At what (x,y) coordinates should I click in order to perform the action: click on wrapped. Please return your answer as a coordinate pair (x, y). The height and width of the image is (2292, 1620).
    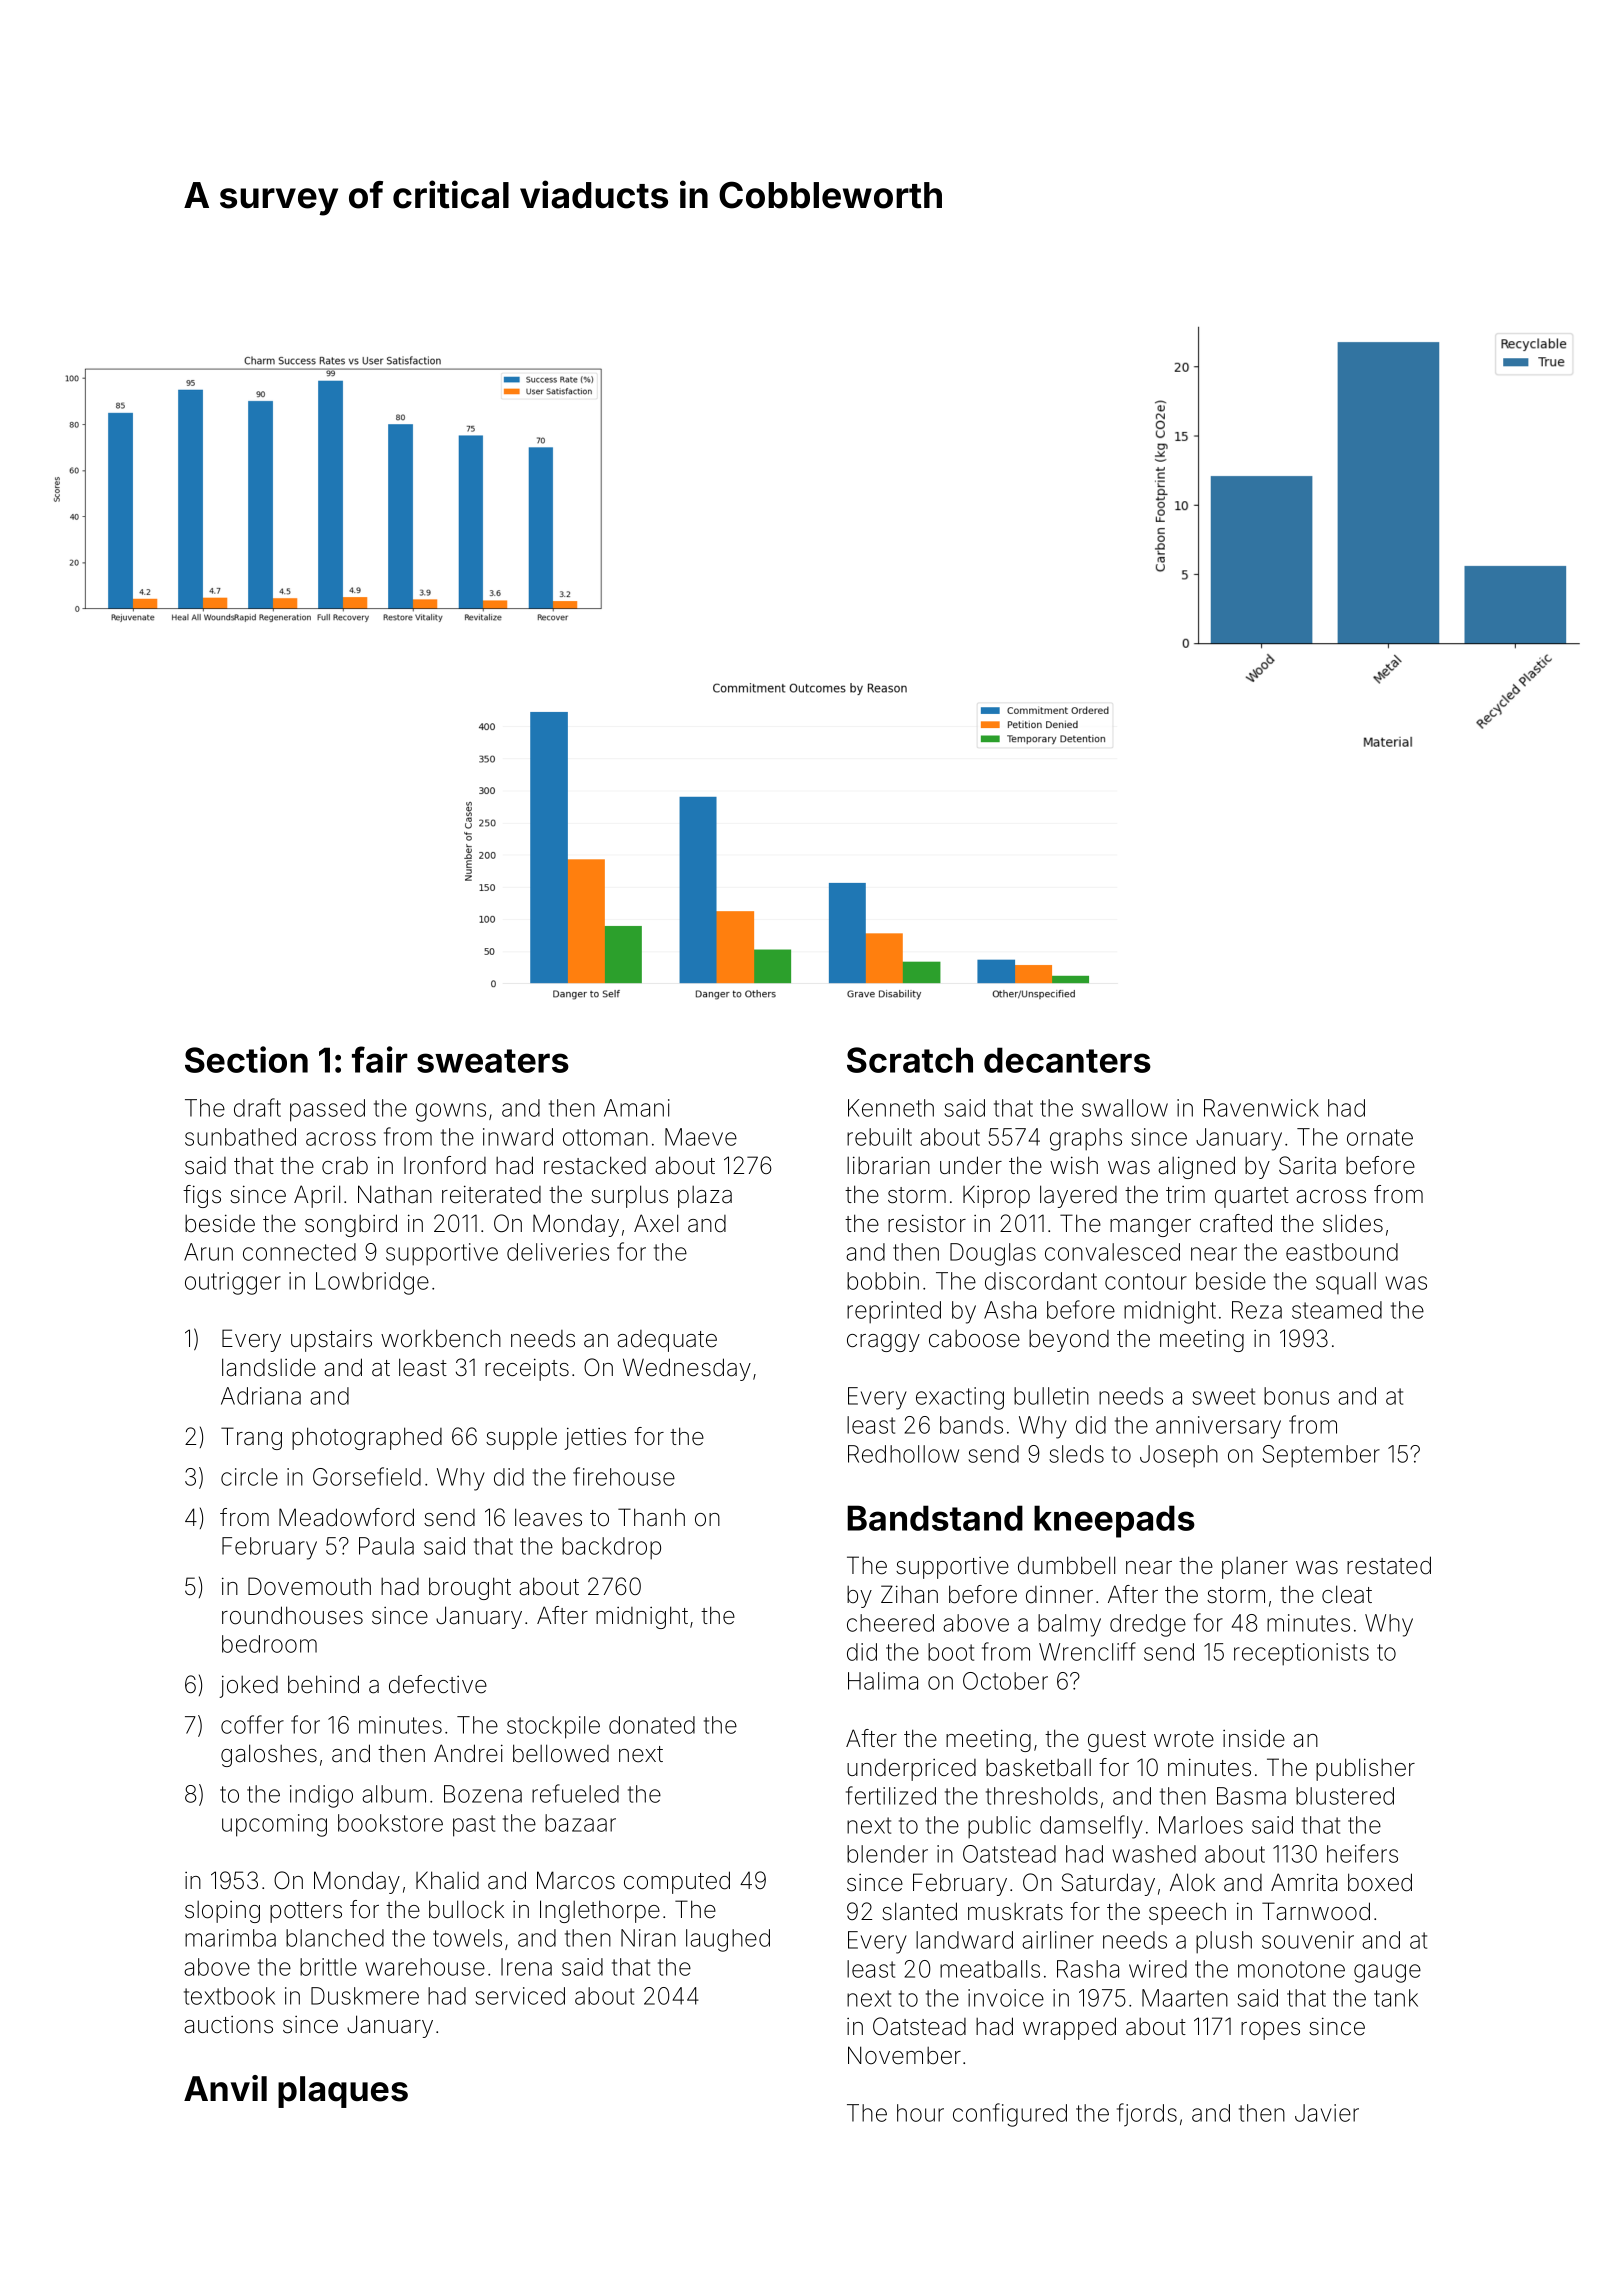
    Looking at the image, I should click on (1069, 2028).
